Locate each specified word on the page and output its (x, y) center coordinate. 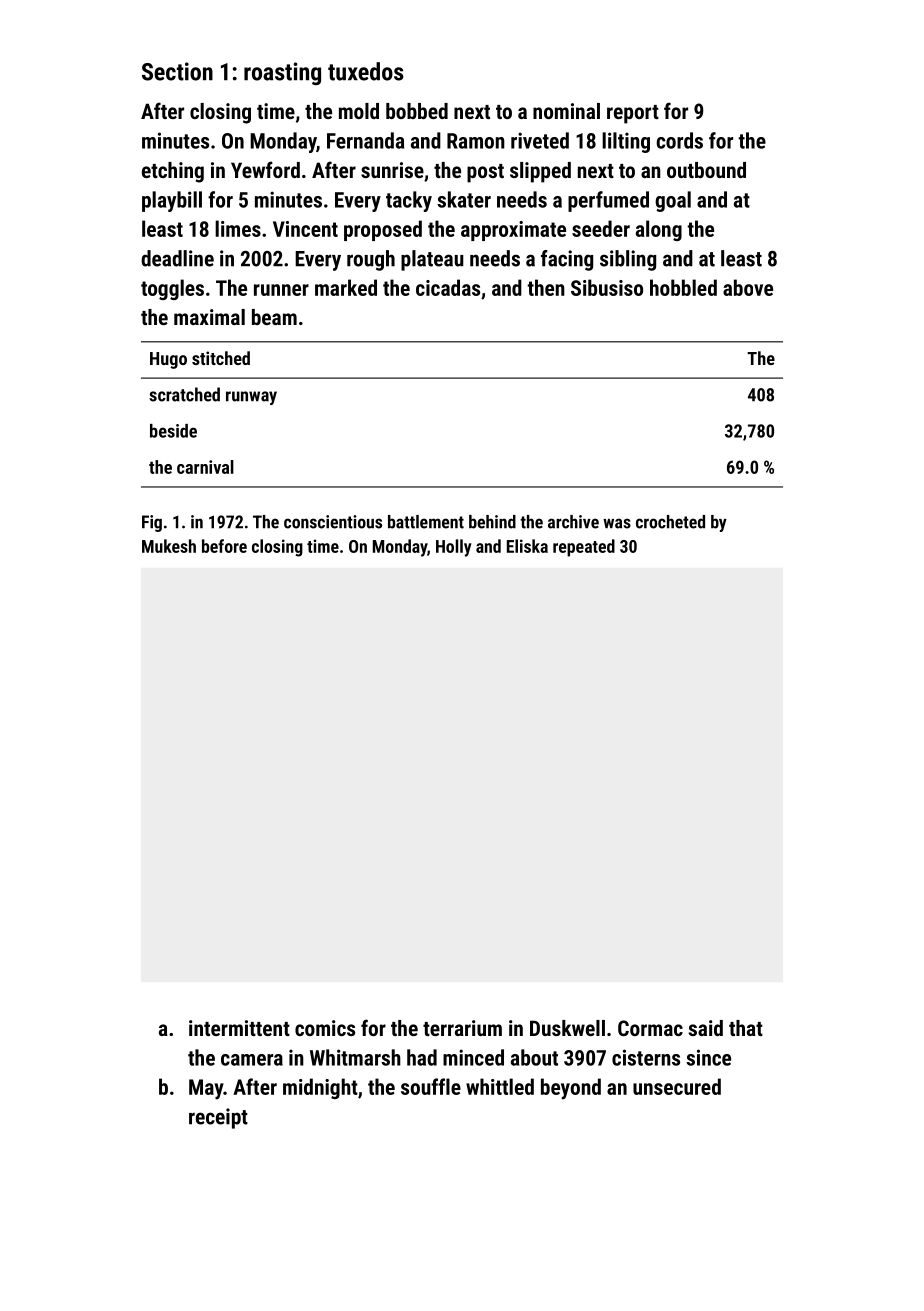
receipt (218, 1118)
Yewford (265, 169)
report (633, 114)
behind (492, 522)
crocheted (670, 522)
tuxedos (366, 71)
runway (251, 398)
